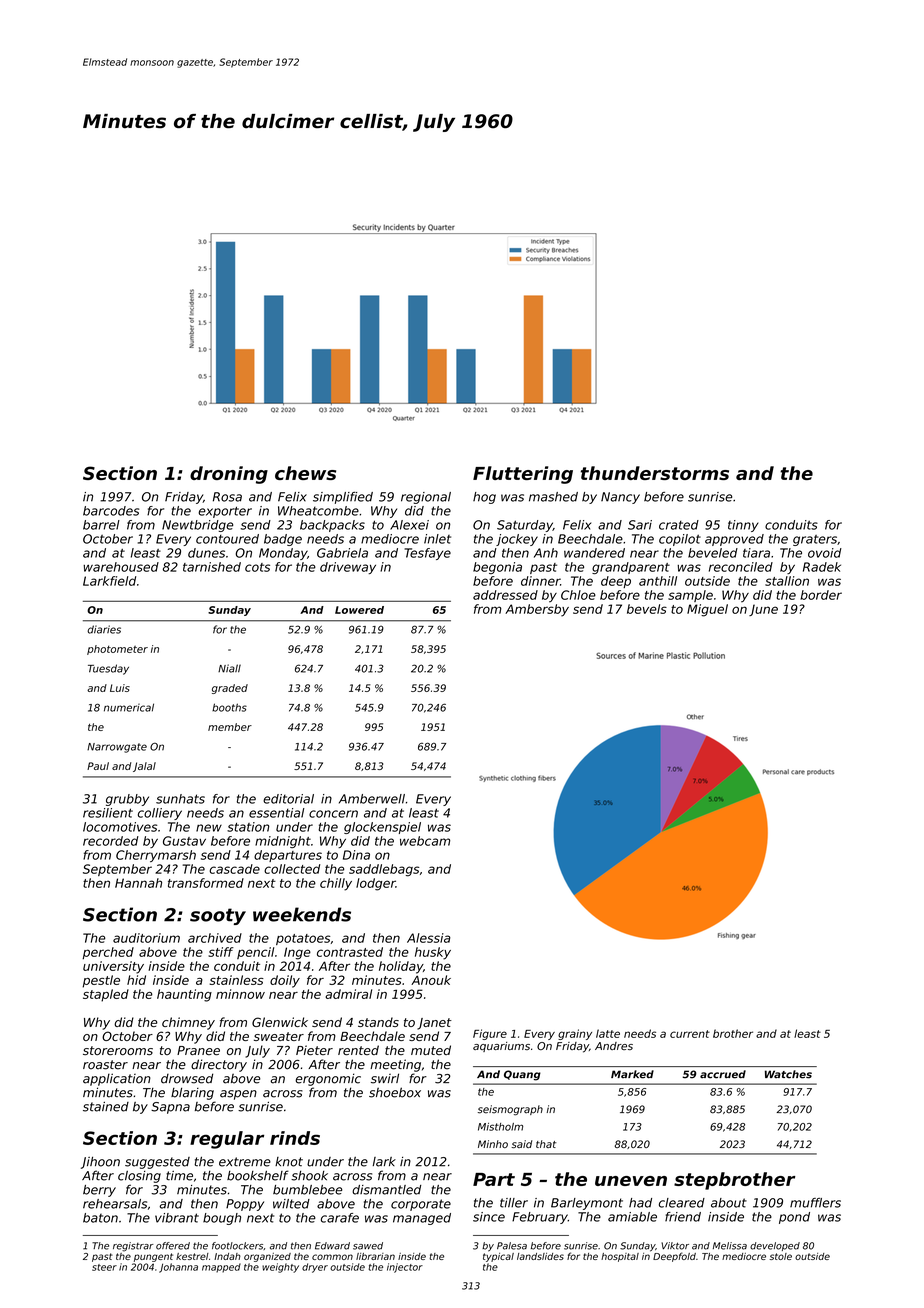 This page has height=1308, width=924. I want to click on carafe, so click(340, 1218).
